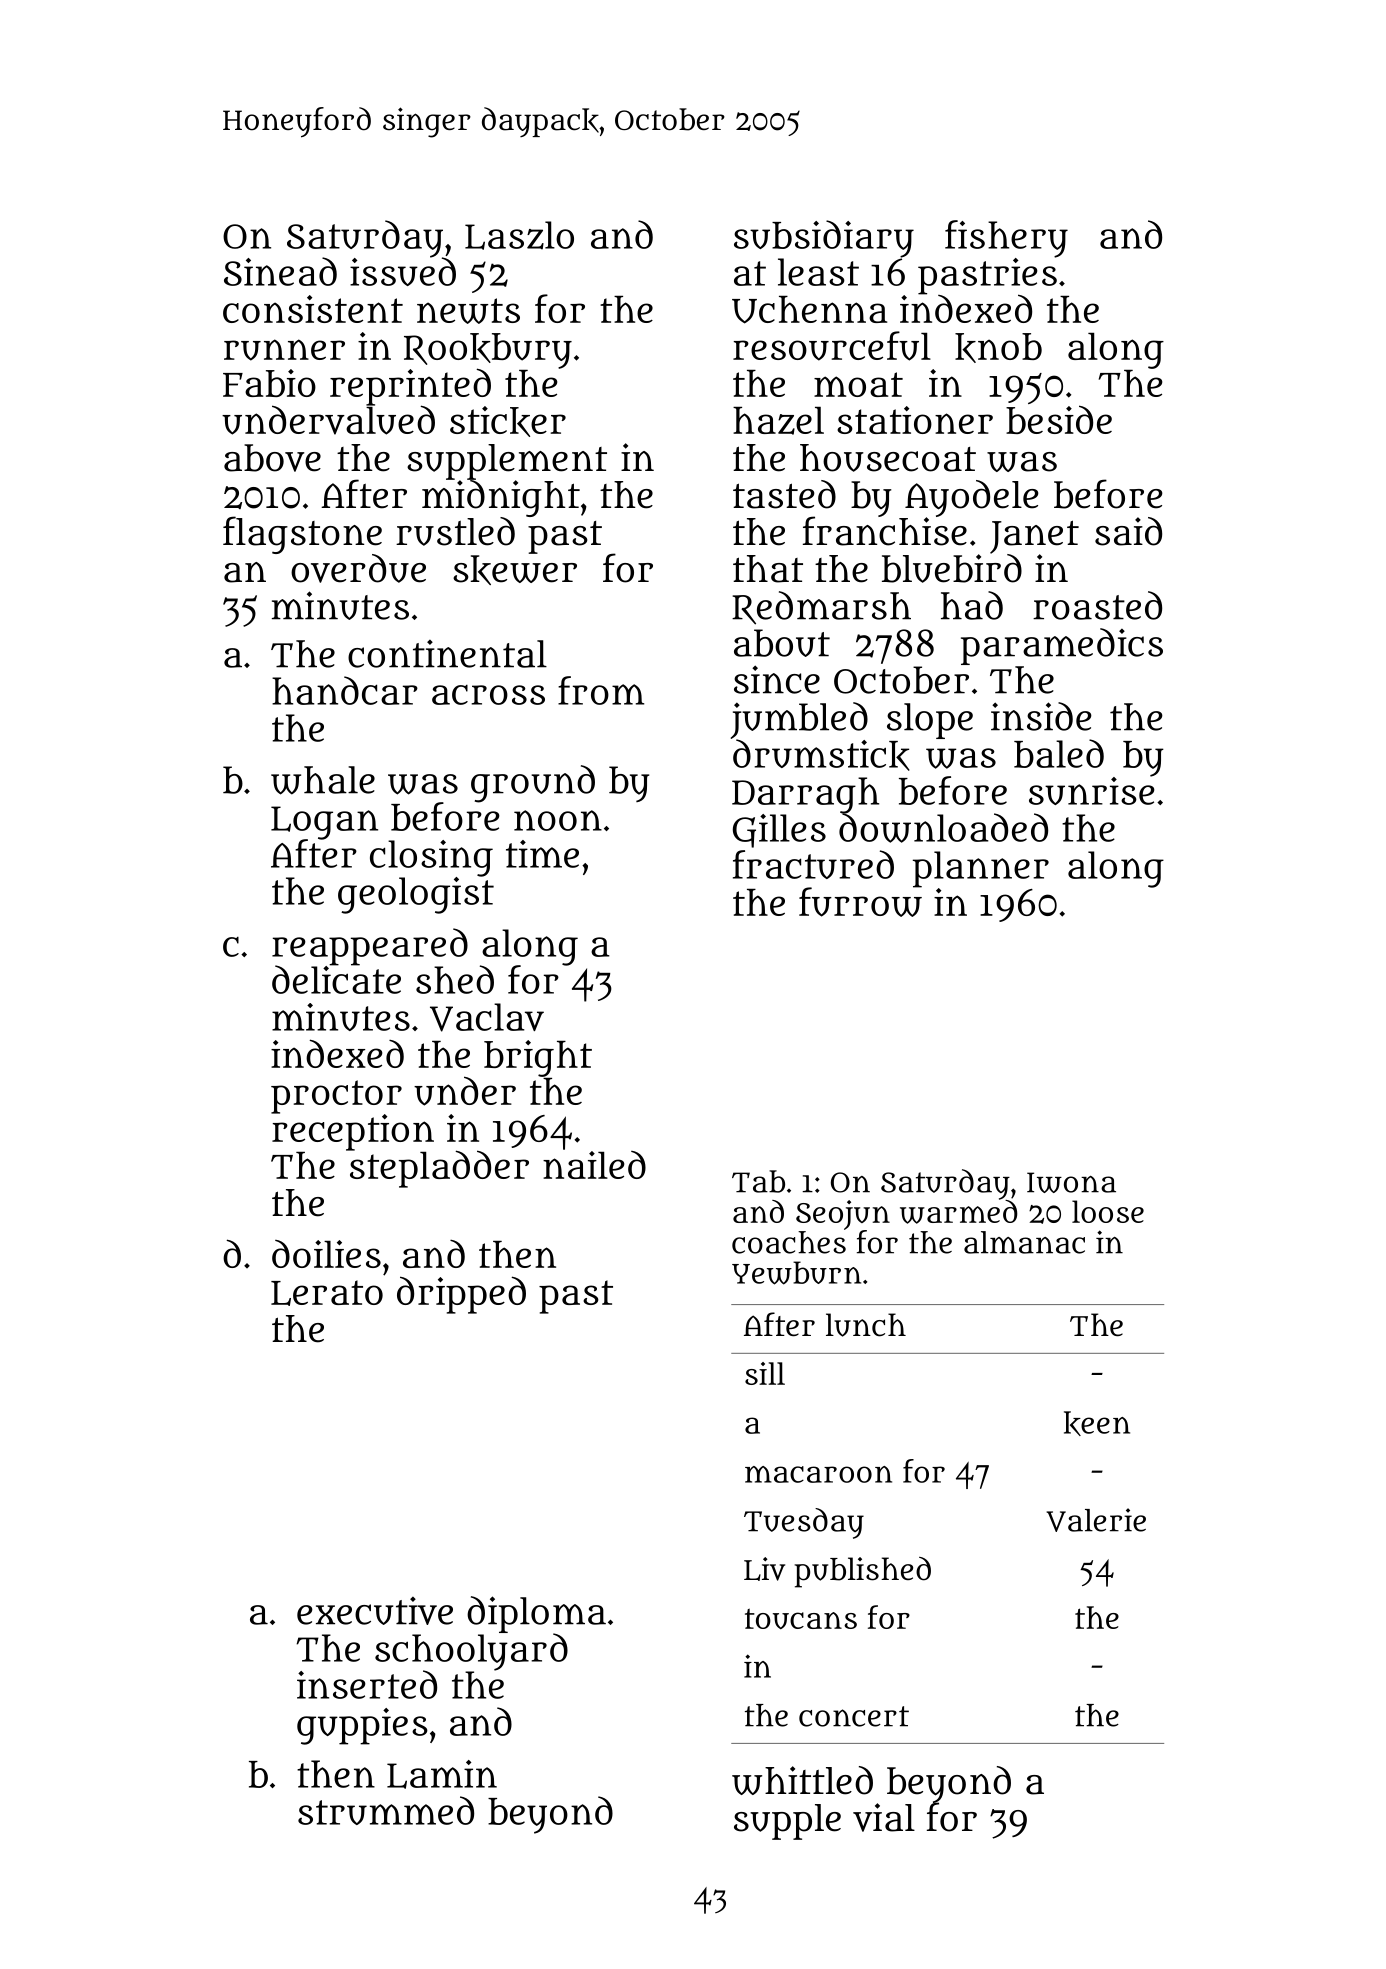  What do you see at coordinates (1034, 537) in the screenshot?
I see `Janet` at bounding box center [1034, 537].
